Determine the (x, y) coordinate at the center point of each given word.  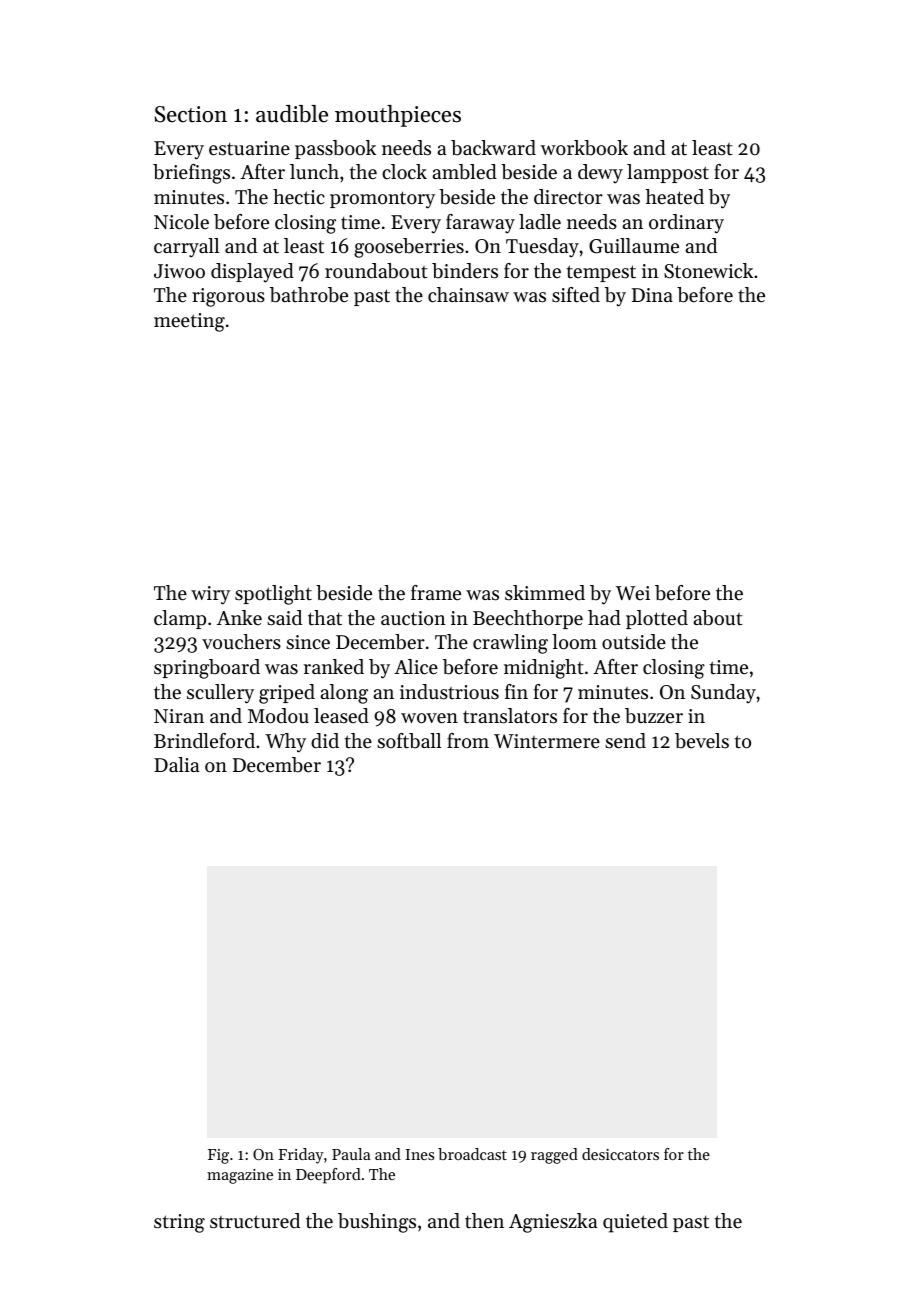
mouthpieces (398, 116)
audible (292, 114)
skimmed (545, 593)
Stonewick (708, 271)
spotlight (273, 595)
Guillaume (634, 246)
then (484, 1221)
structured (255, 1221)
